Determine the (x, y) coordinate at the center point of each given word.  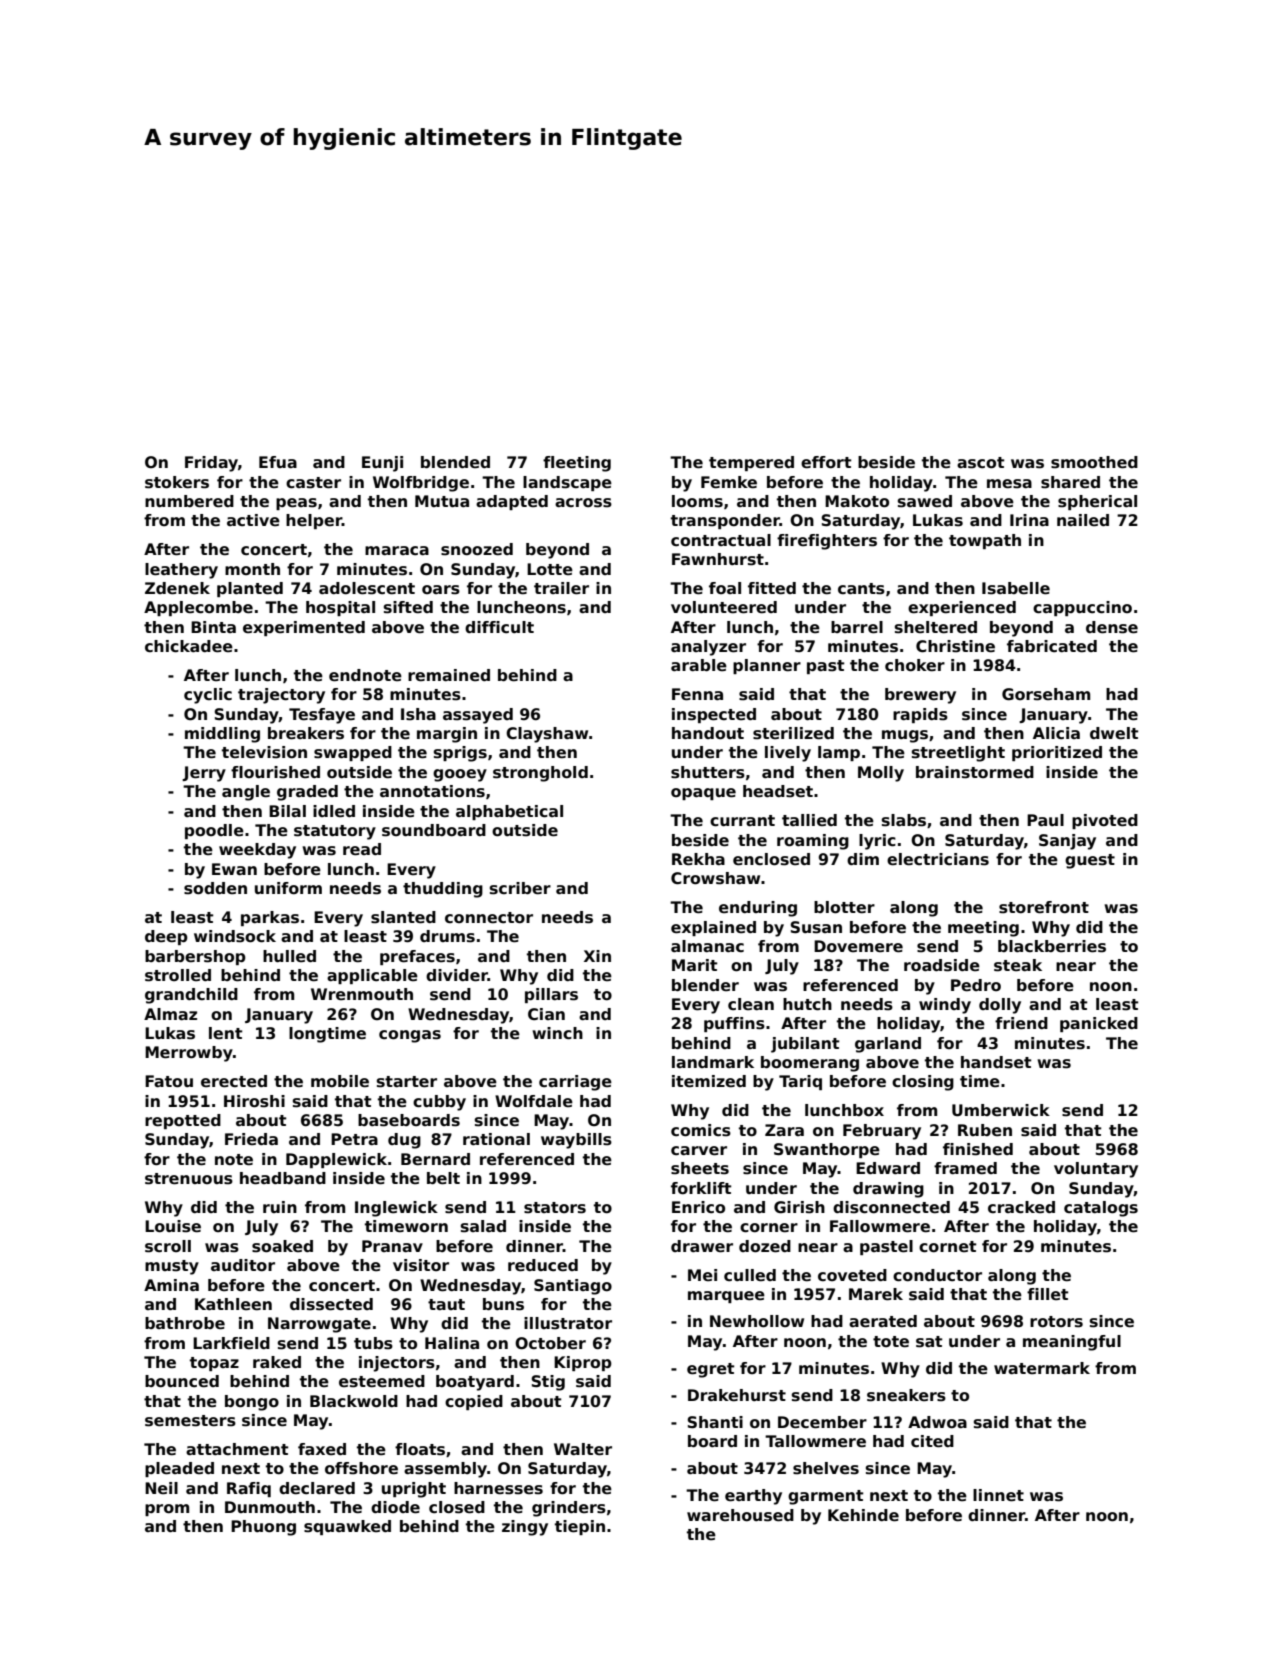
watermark (1042, 1368)
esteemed (382, 1381)
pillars (551, 995)
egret (710, 1370)
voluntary (1096, 1170)
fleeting (577, 464)
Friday (211, 464)
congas (410, 1036)
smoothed (1094, 462)
